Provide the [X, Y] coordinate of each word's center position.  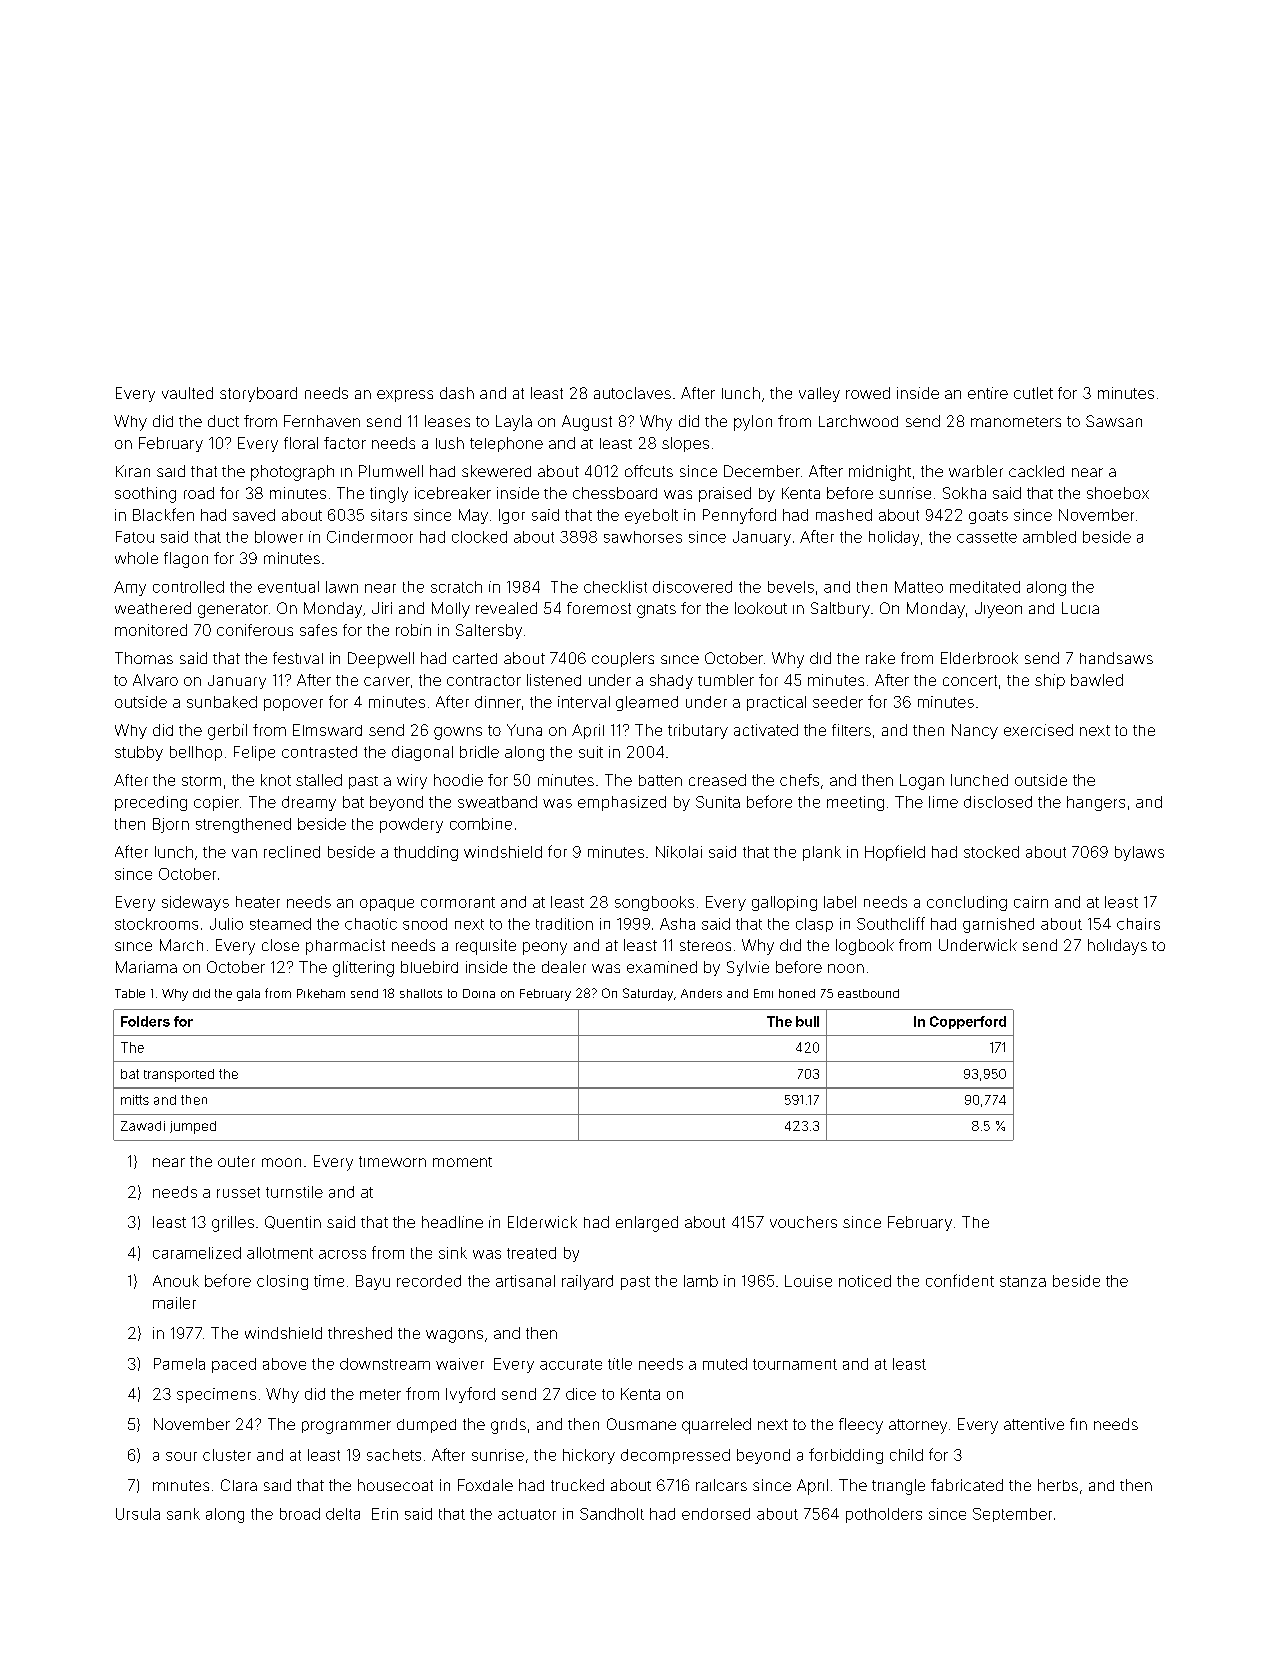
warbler [976, 471]
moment [462, 1162]
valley [819, 394]
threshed [360, 1333]
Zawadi [143, 1126]
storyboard [258, 394]
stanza [1023, 1281]
